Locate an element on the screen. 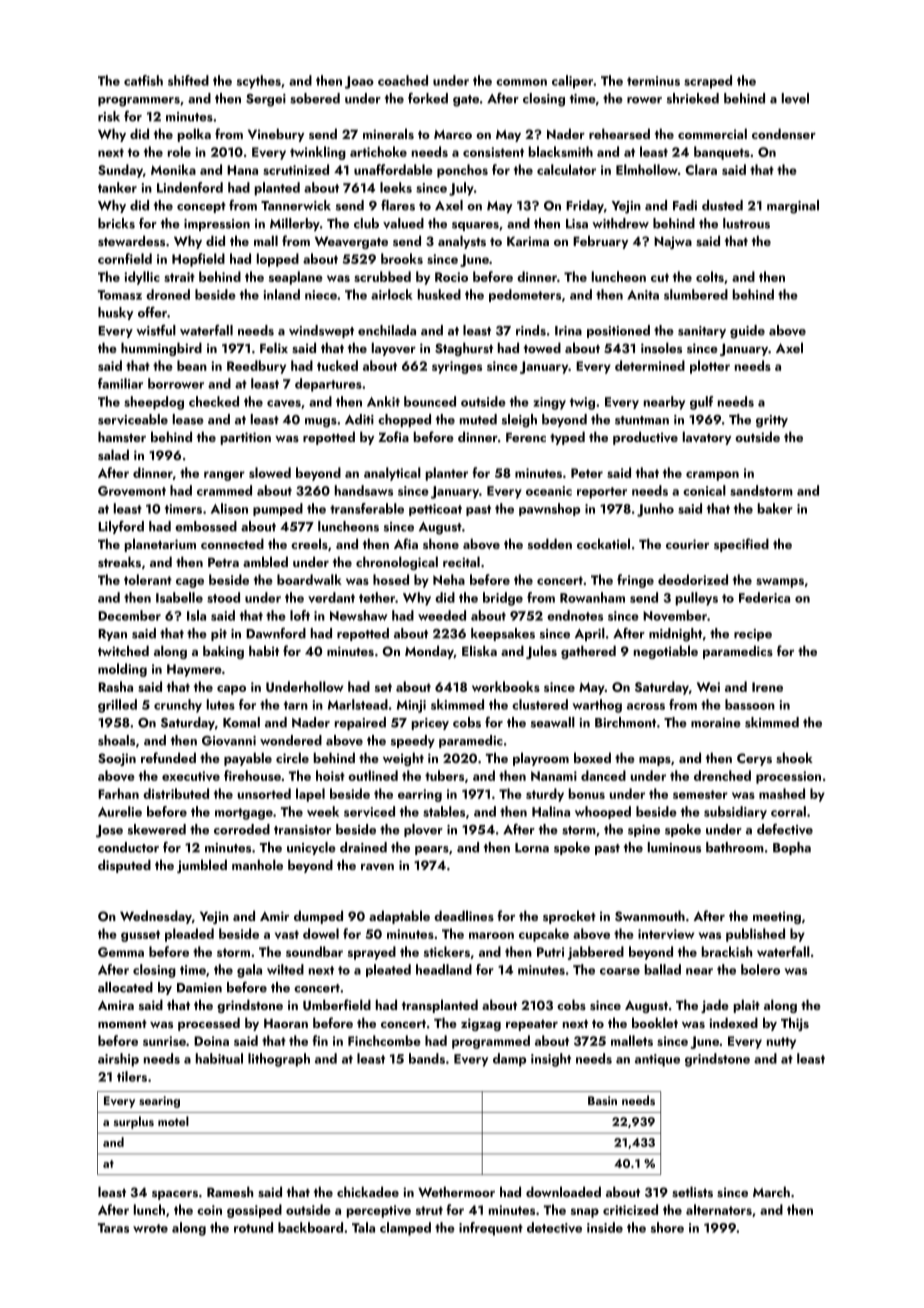 This screenshot has width=924, height=1308. spacers is located at coordinates (175, 1195).
